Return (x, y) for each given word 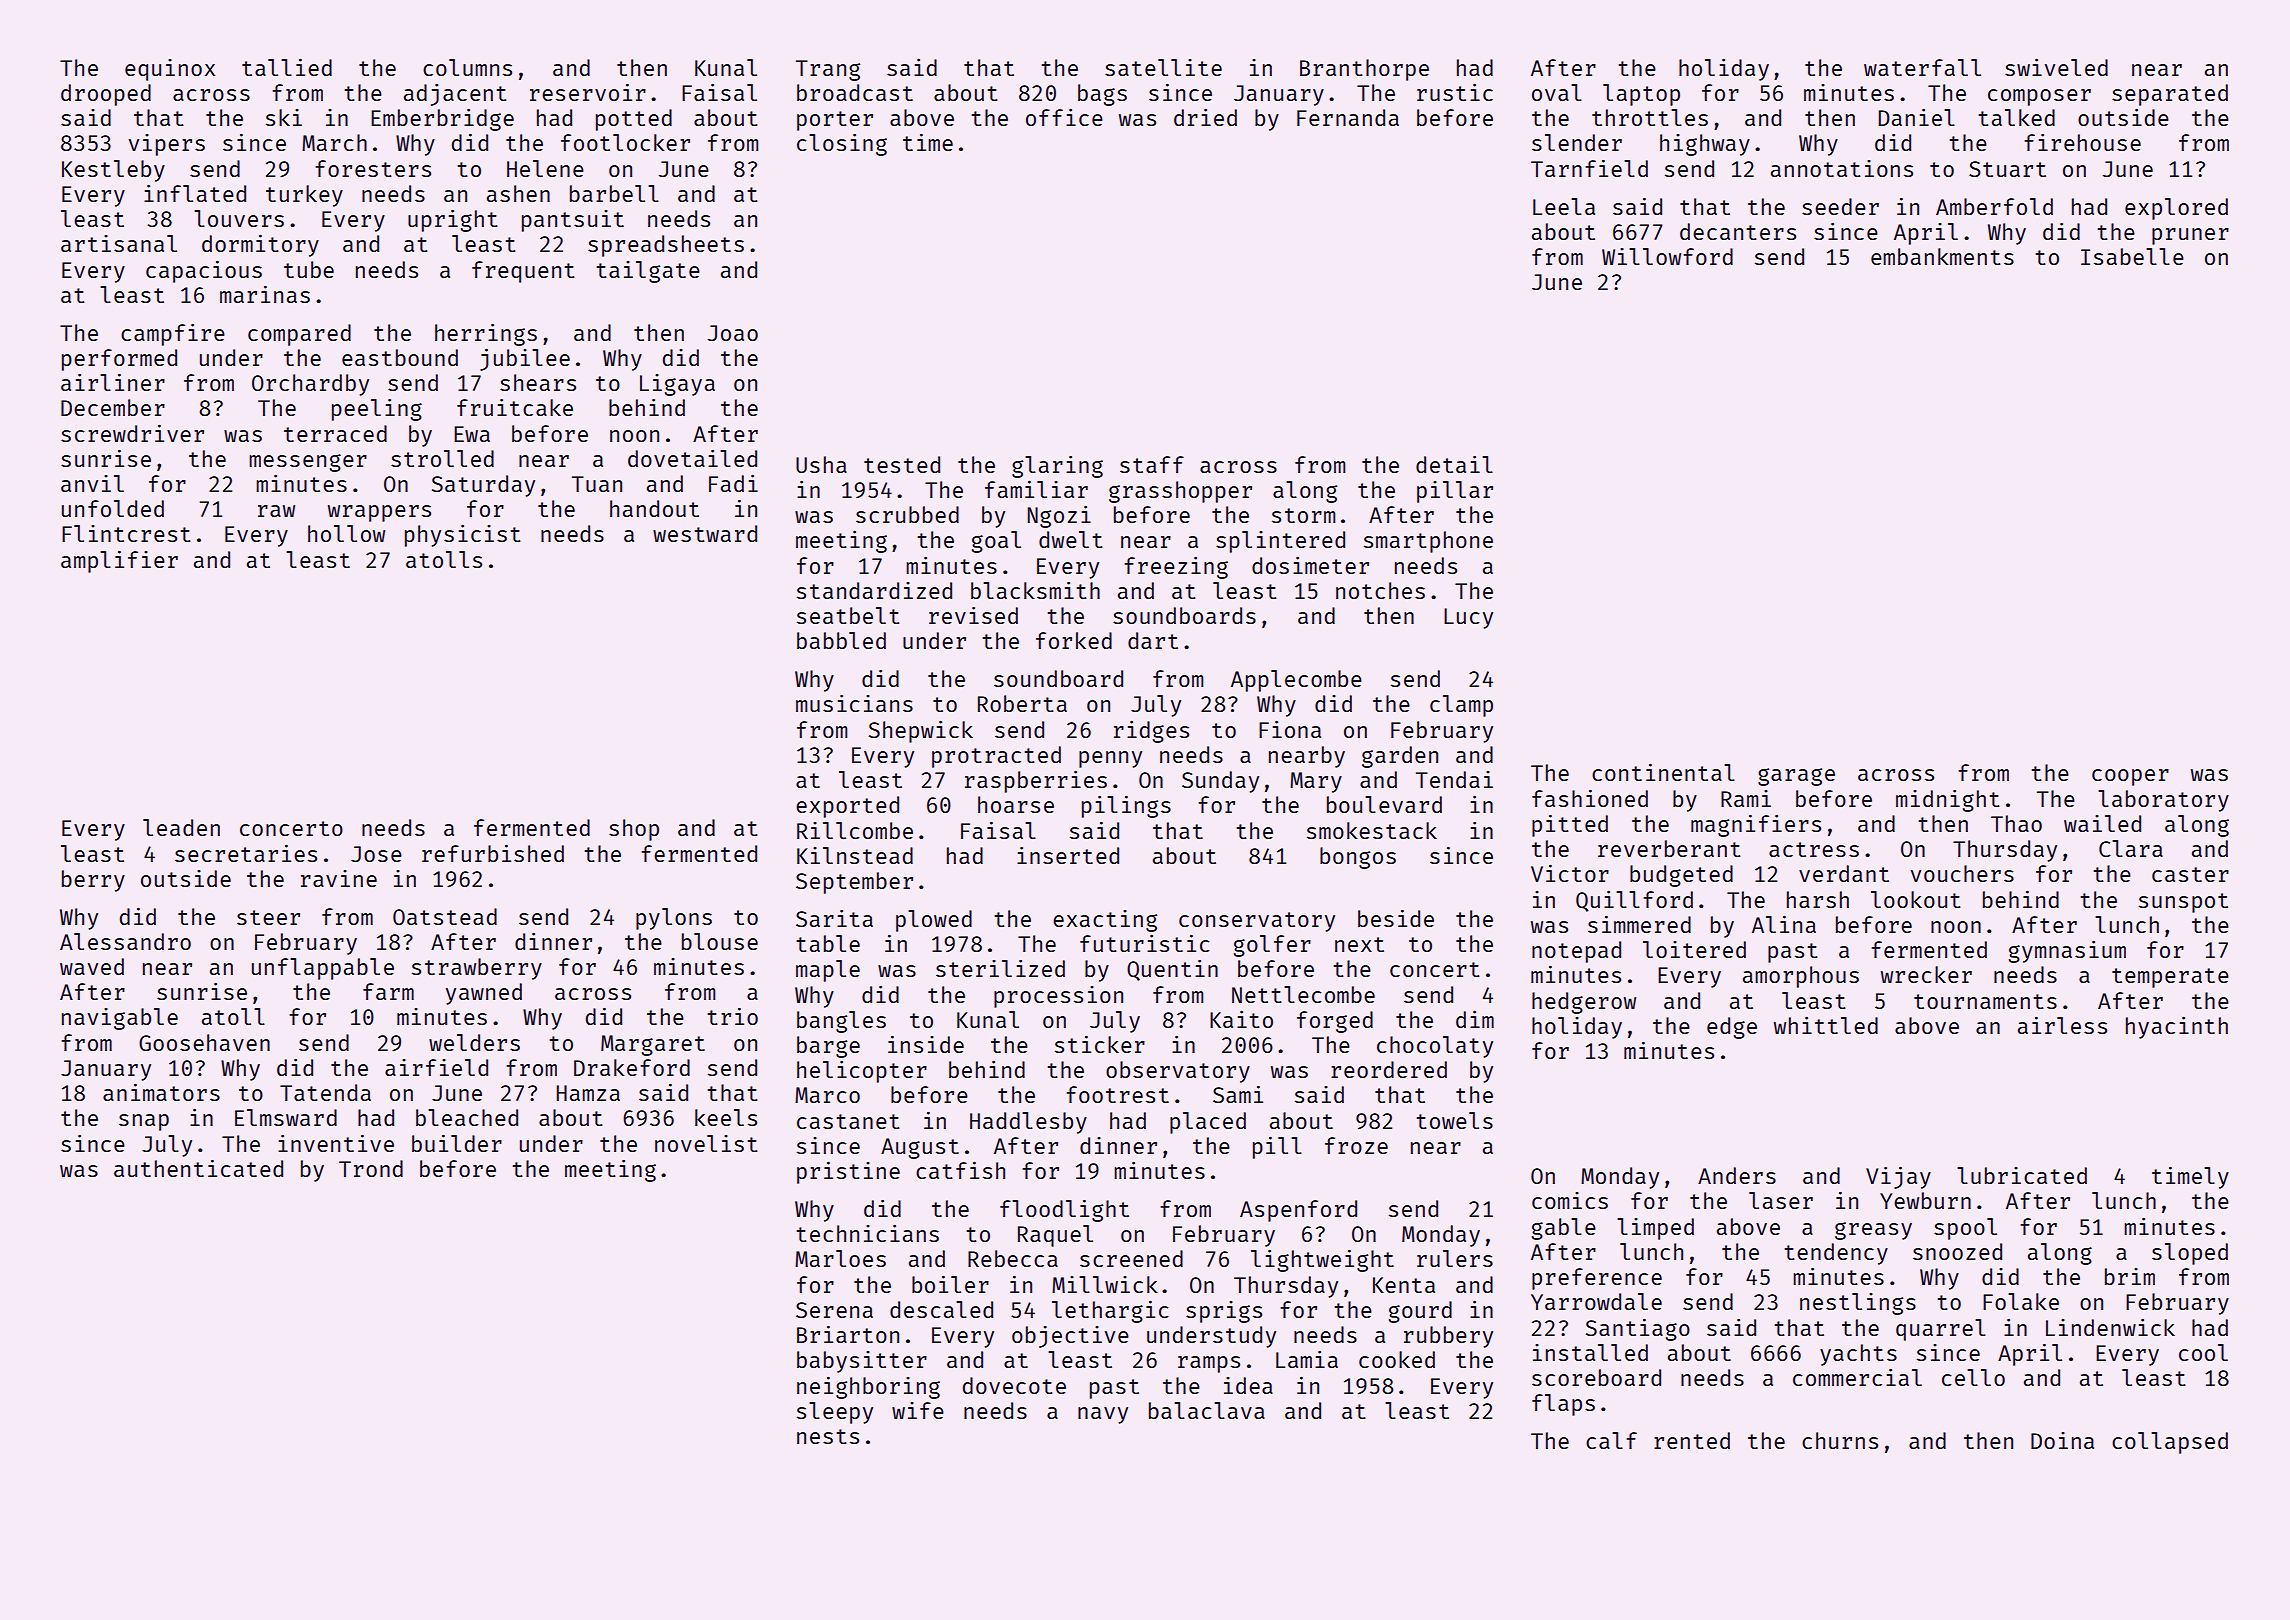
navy (1103, 1415)
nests (828, 1436)
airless (2062, 1025)
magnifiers (1756, 826)
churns (1840, 1440)
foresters (373, 168)
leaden (181, 827)
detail (1454, 464)
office (1064, 117)
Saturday (483, 486)
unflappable (323, 969)
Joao (733, 333)
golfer (1272, 946)
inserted (1068, 855)
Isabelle (2132, 256)
